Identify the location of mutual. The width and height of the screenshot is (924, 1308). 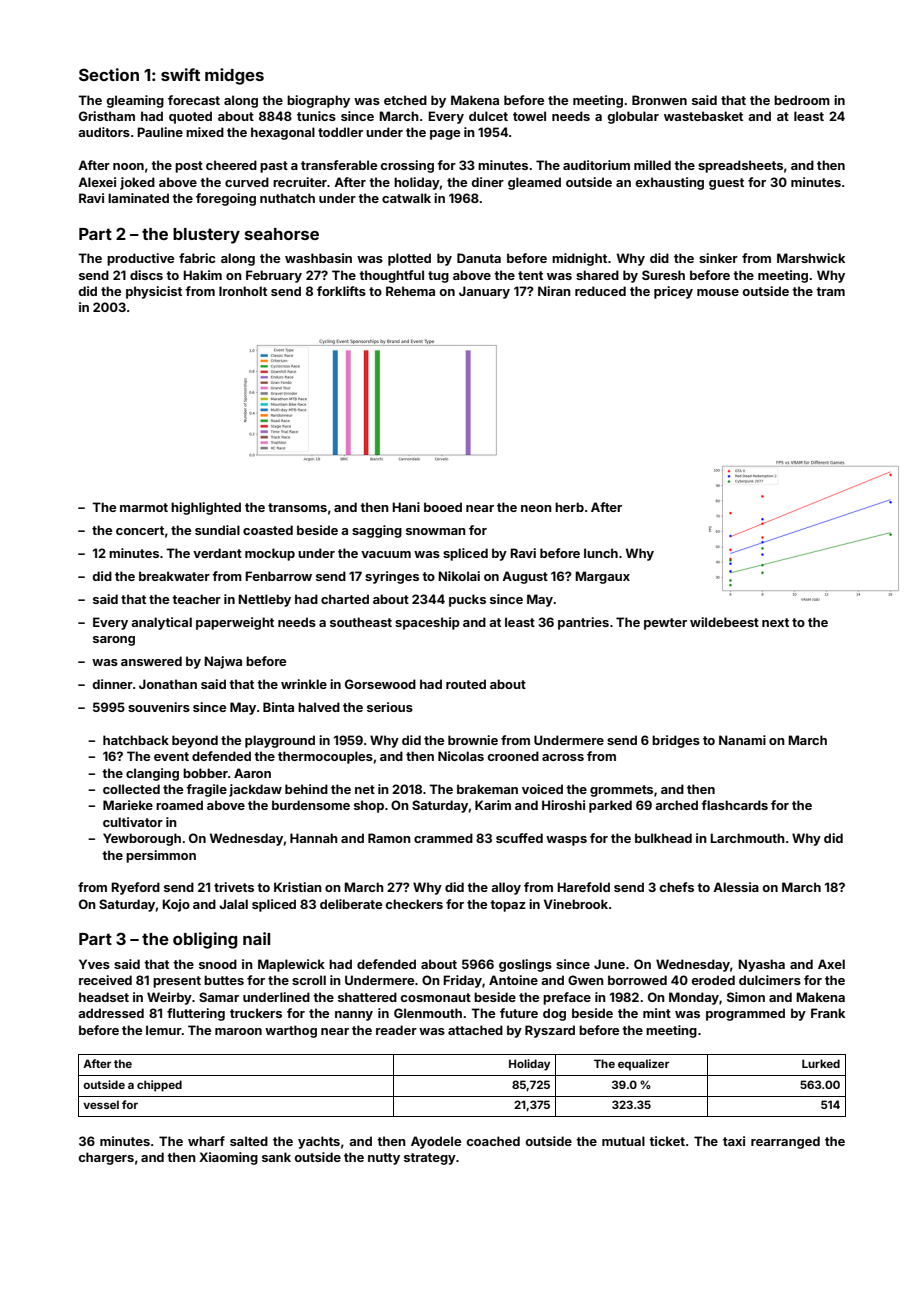
(623, 1141).
